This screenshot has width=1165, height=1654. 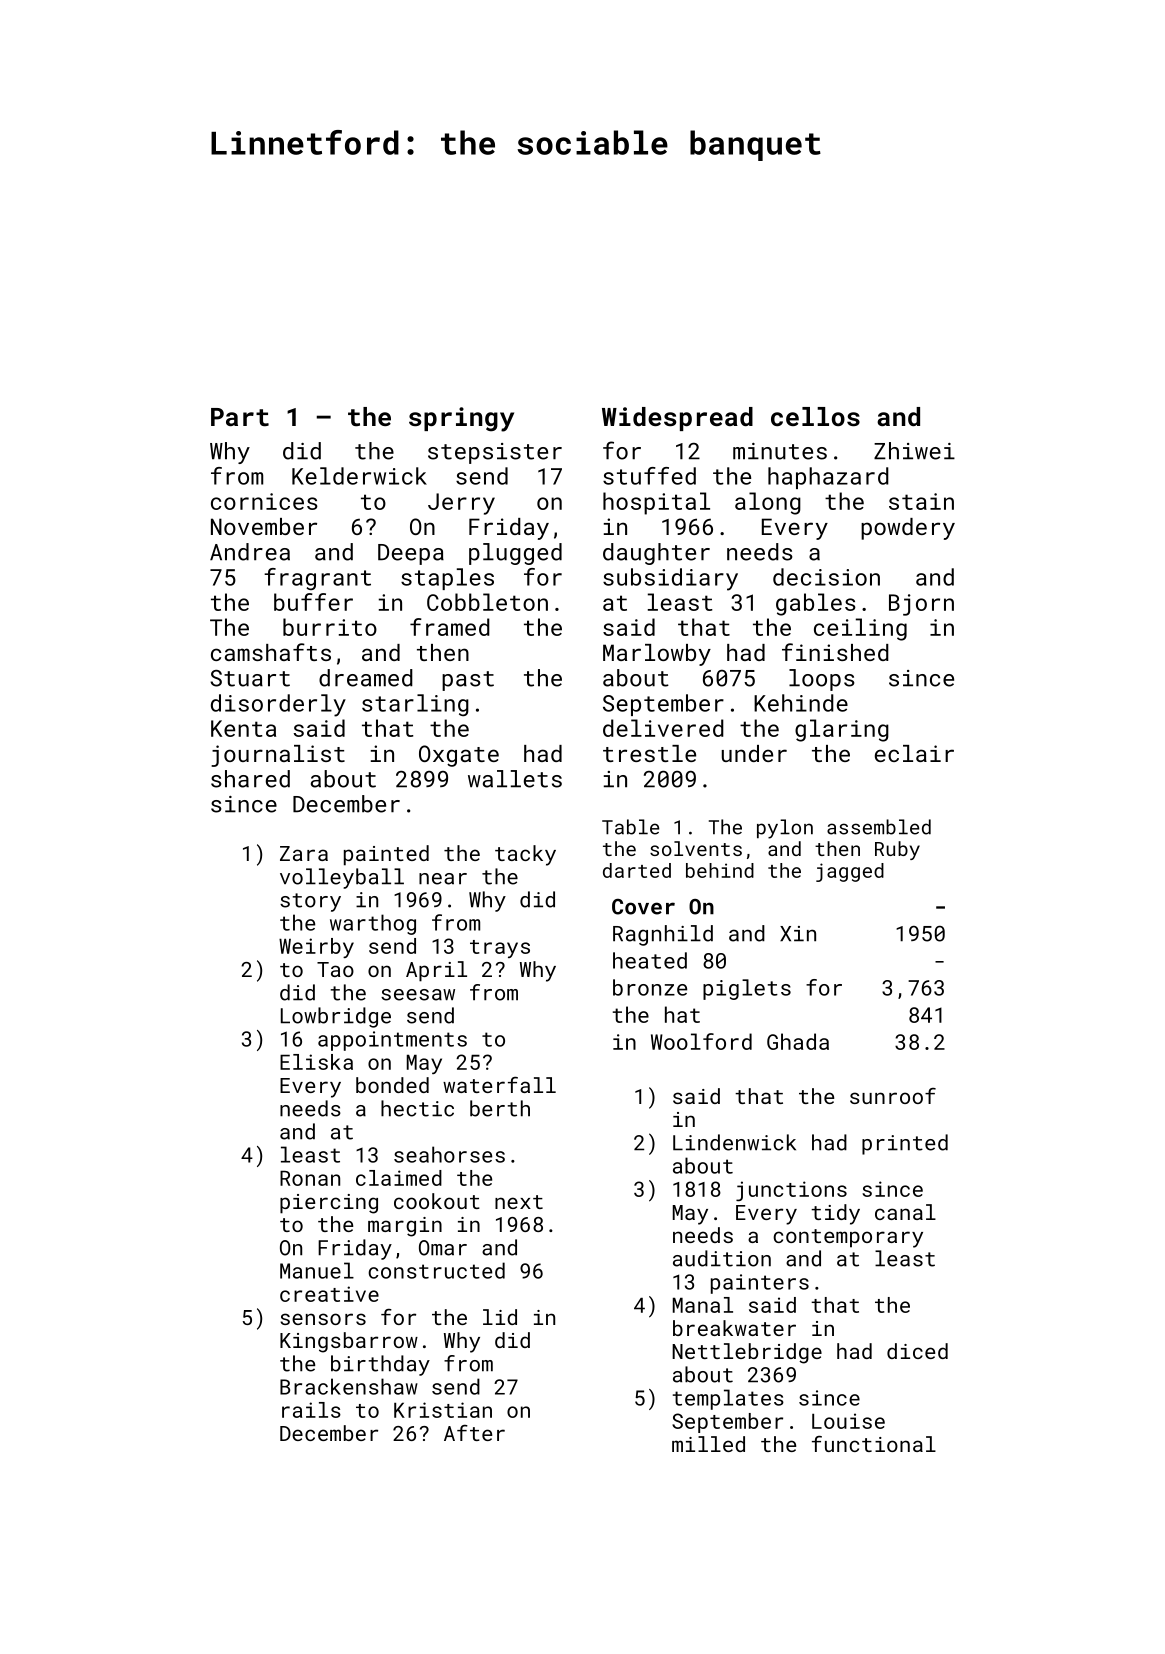 What do you see at coordinates (754, 753) in the screenshot?
I see `under` at bounding box center [754, 753].
